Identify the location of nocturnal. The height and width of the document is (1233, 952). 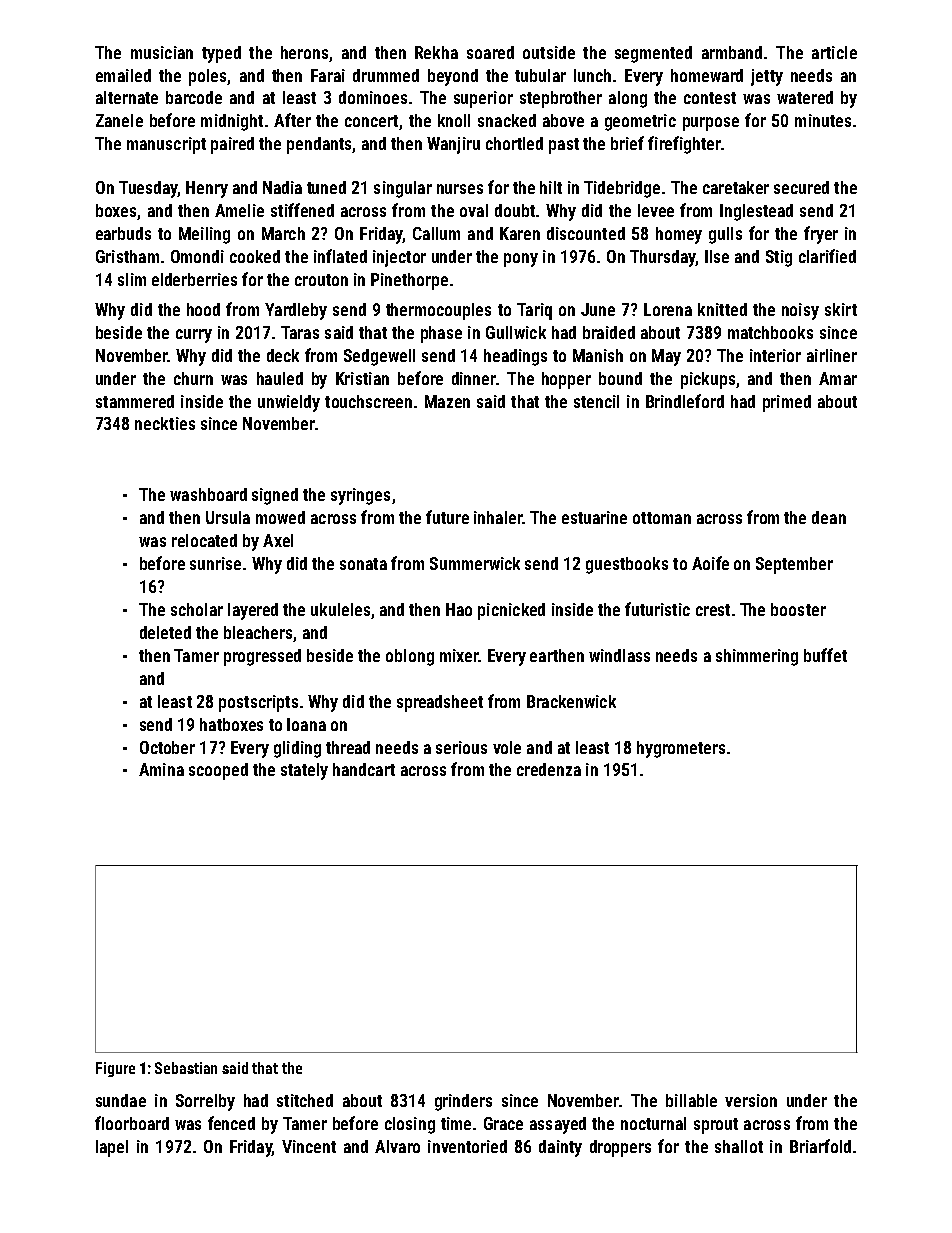
(653, 1123).
